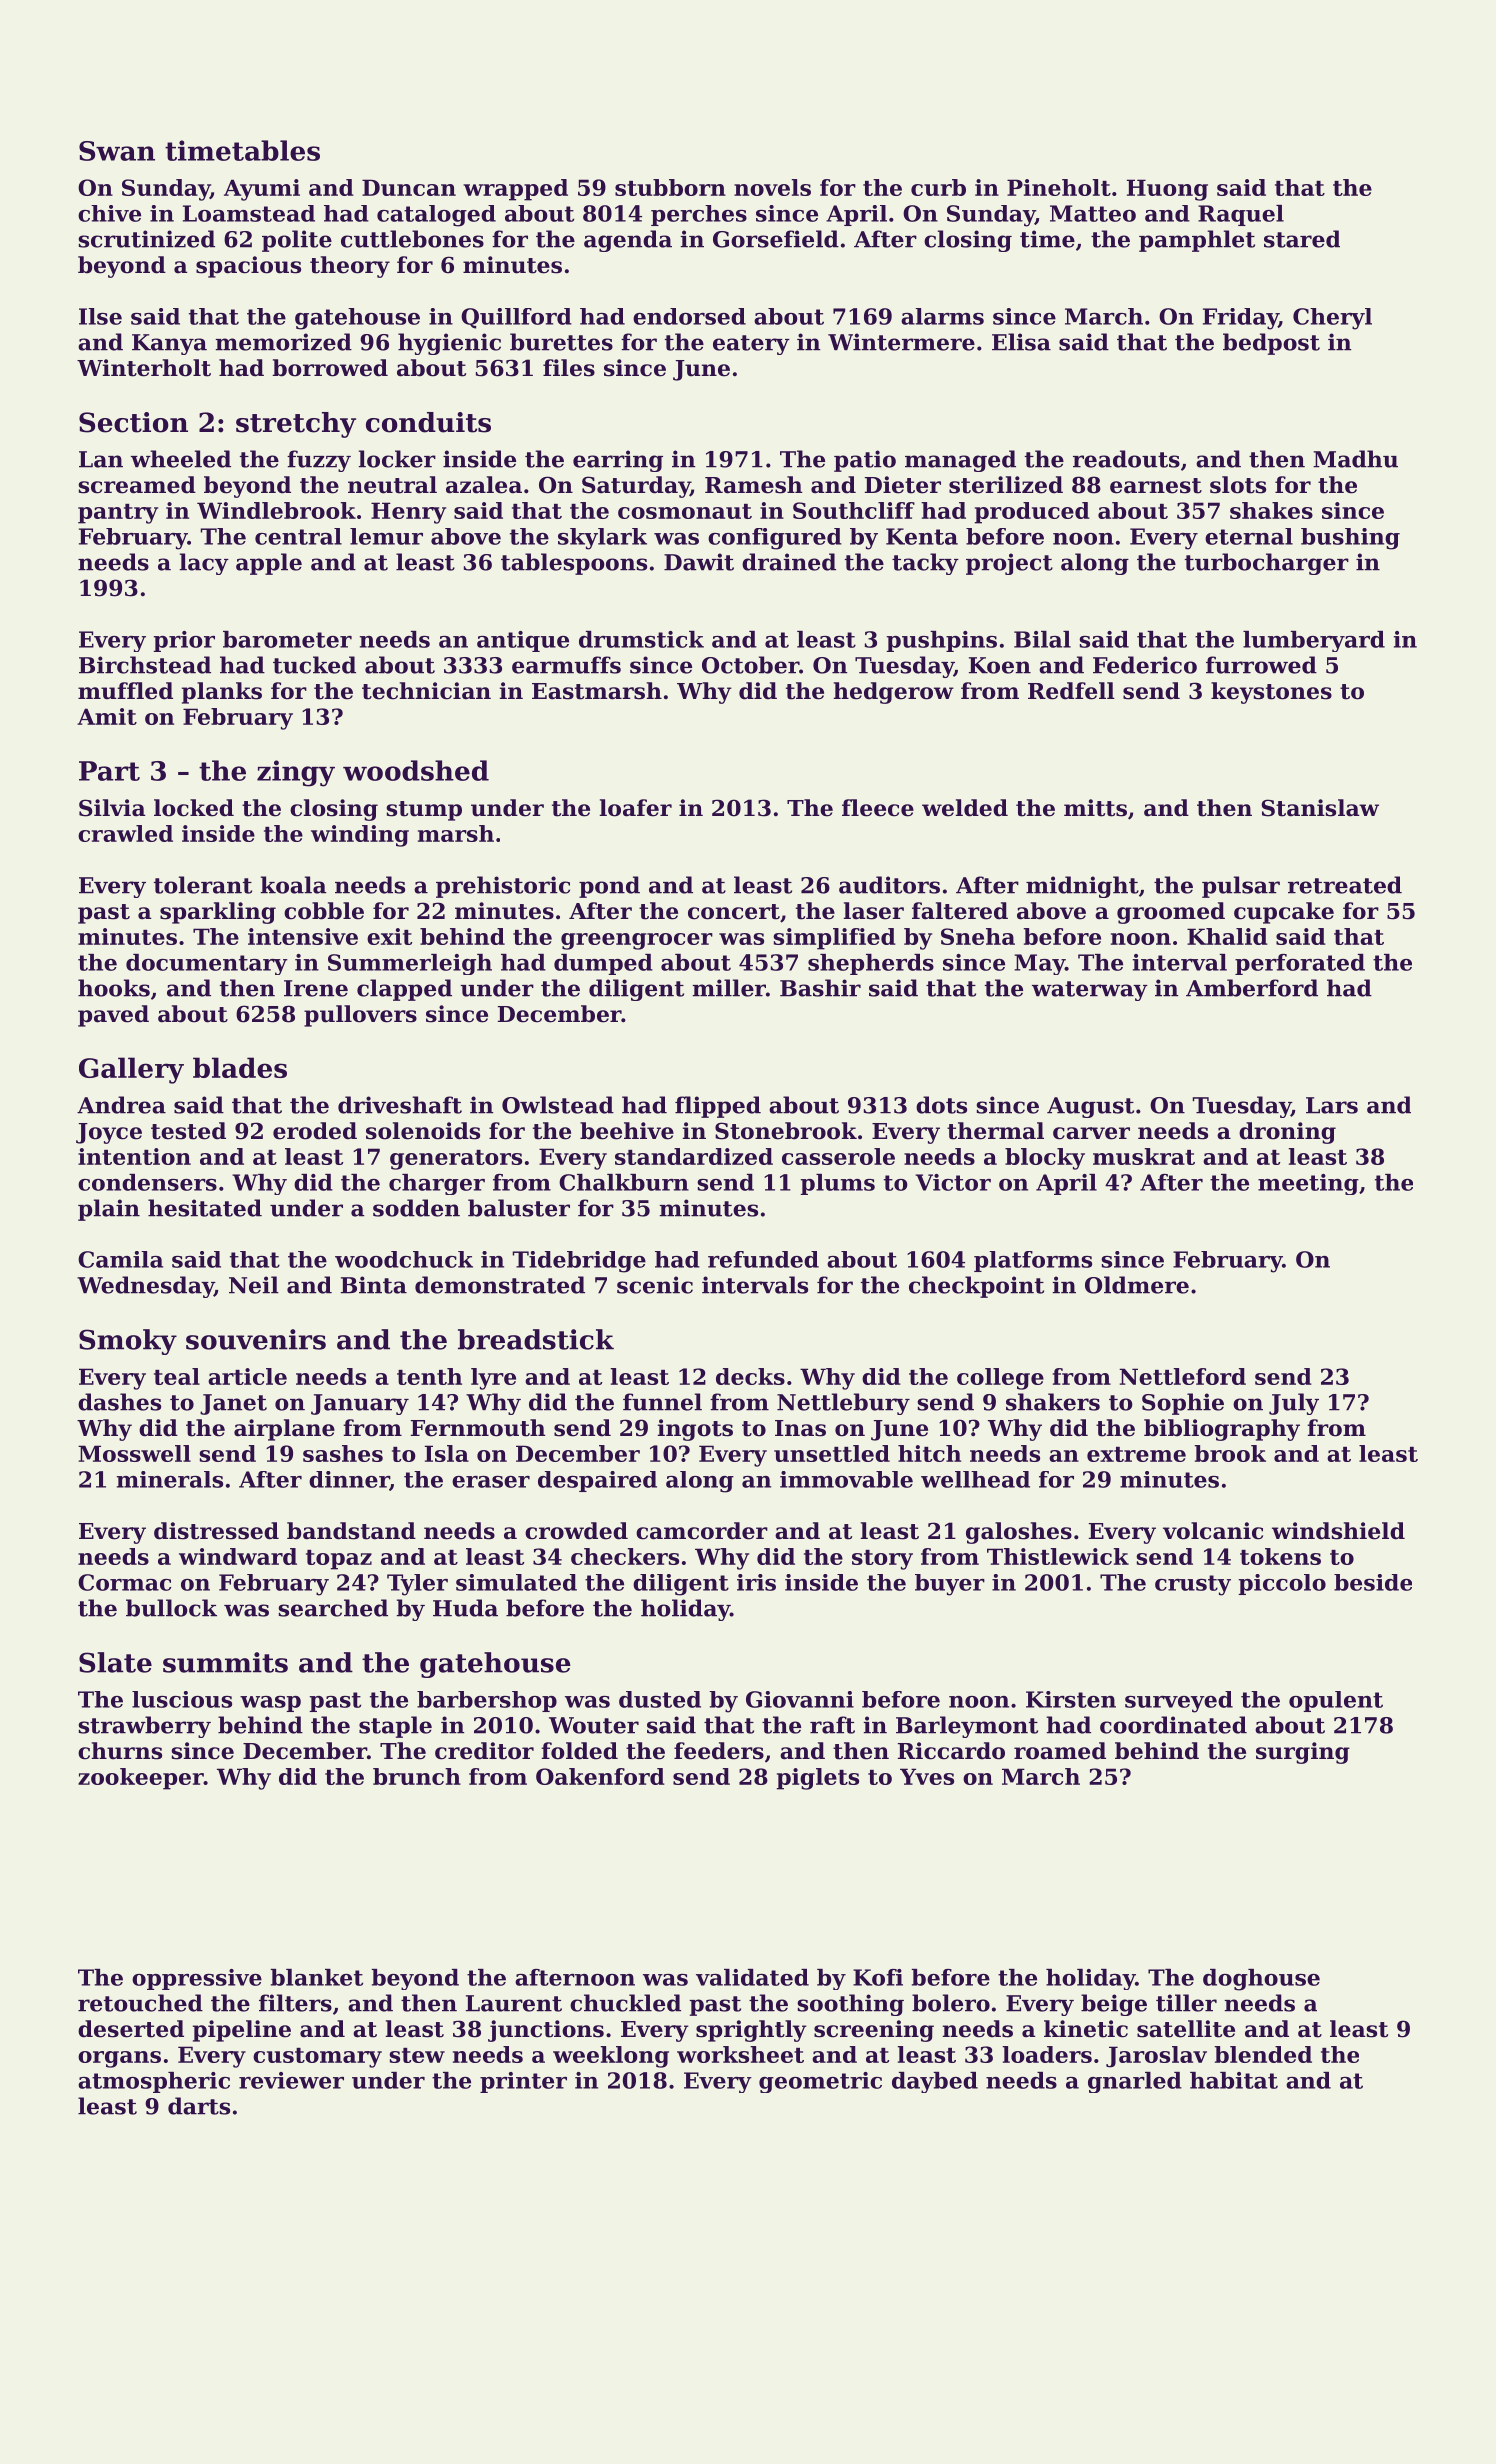  Describe the element at coordinates (695, 1430) in the screenshot. I see `ingots` at that location.
